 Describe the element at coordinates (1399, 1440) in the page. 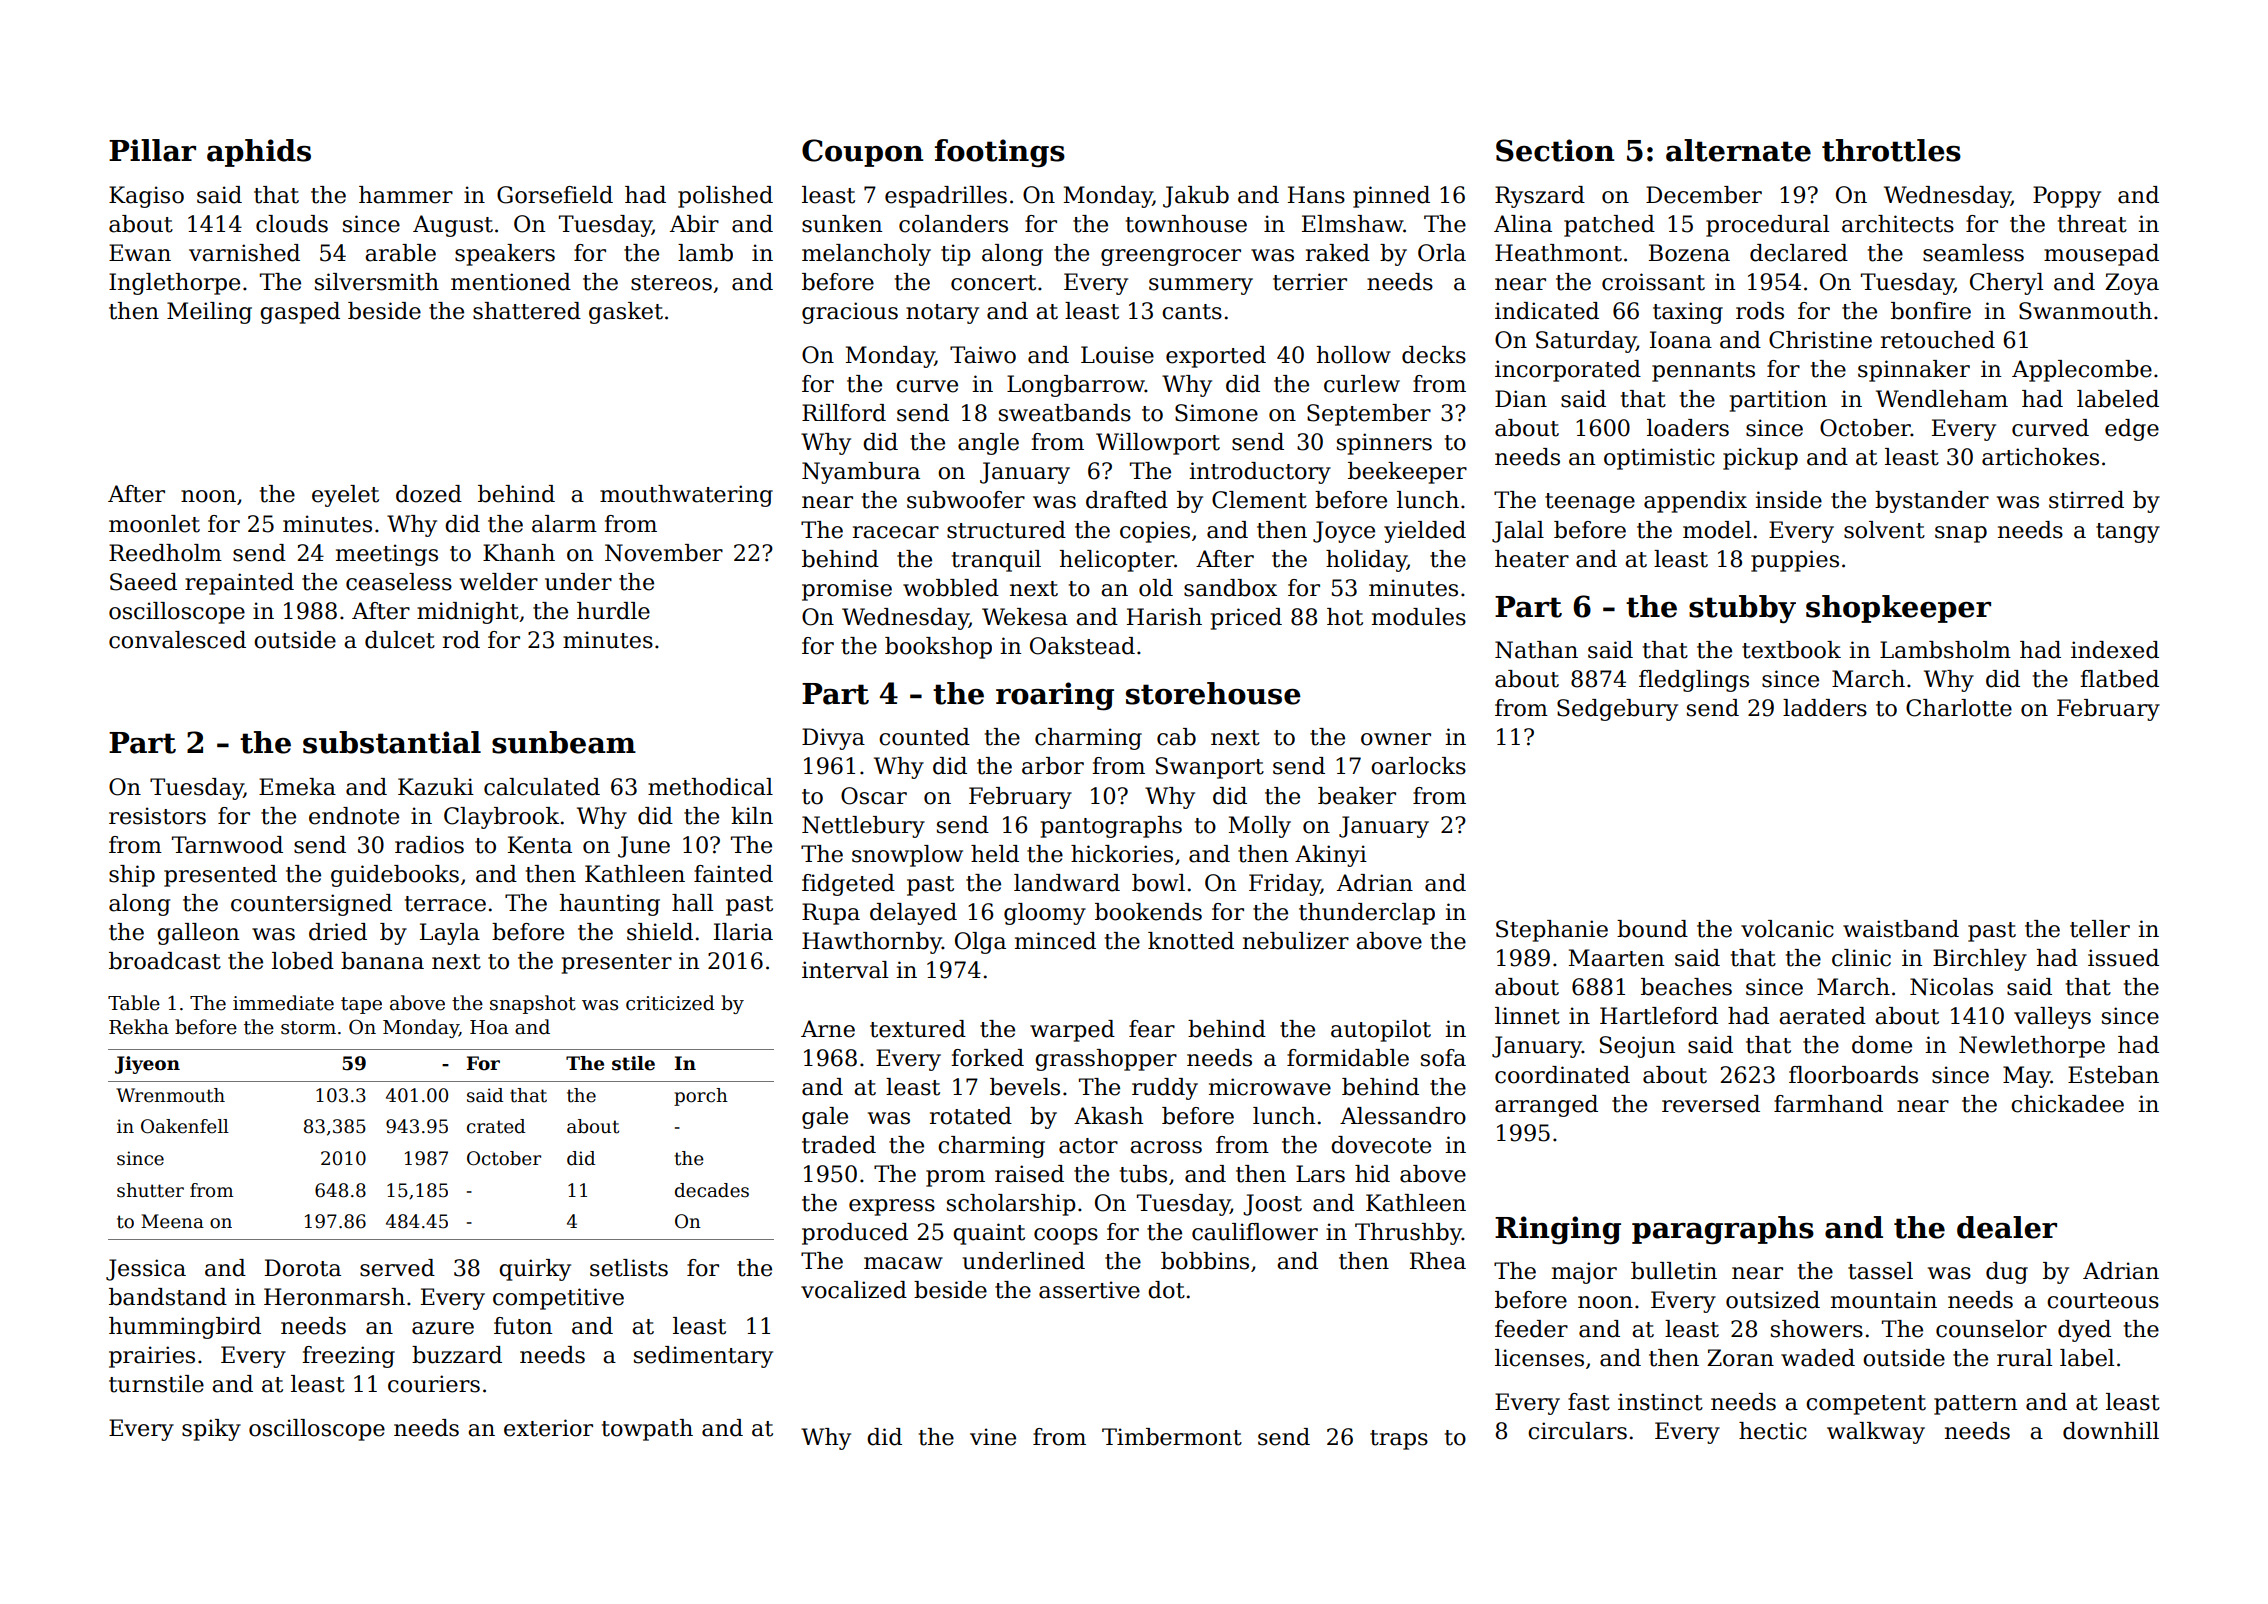

I see `traps` at that location.
